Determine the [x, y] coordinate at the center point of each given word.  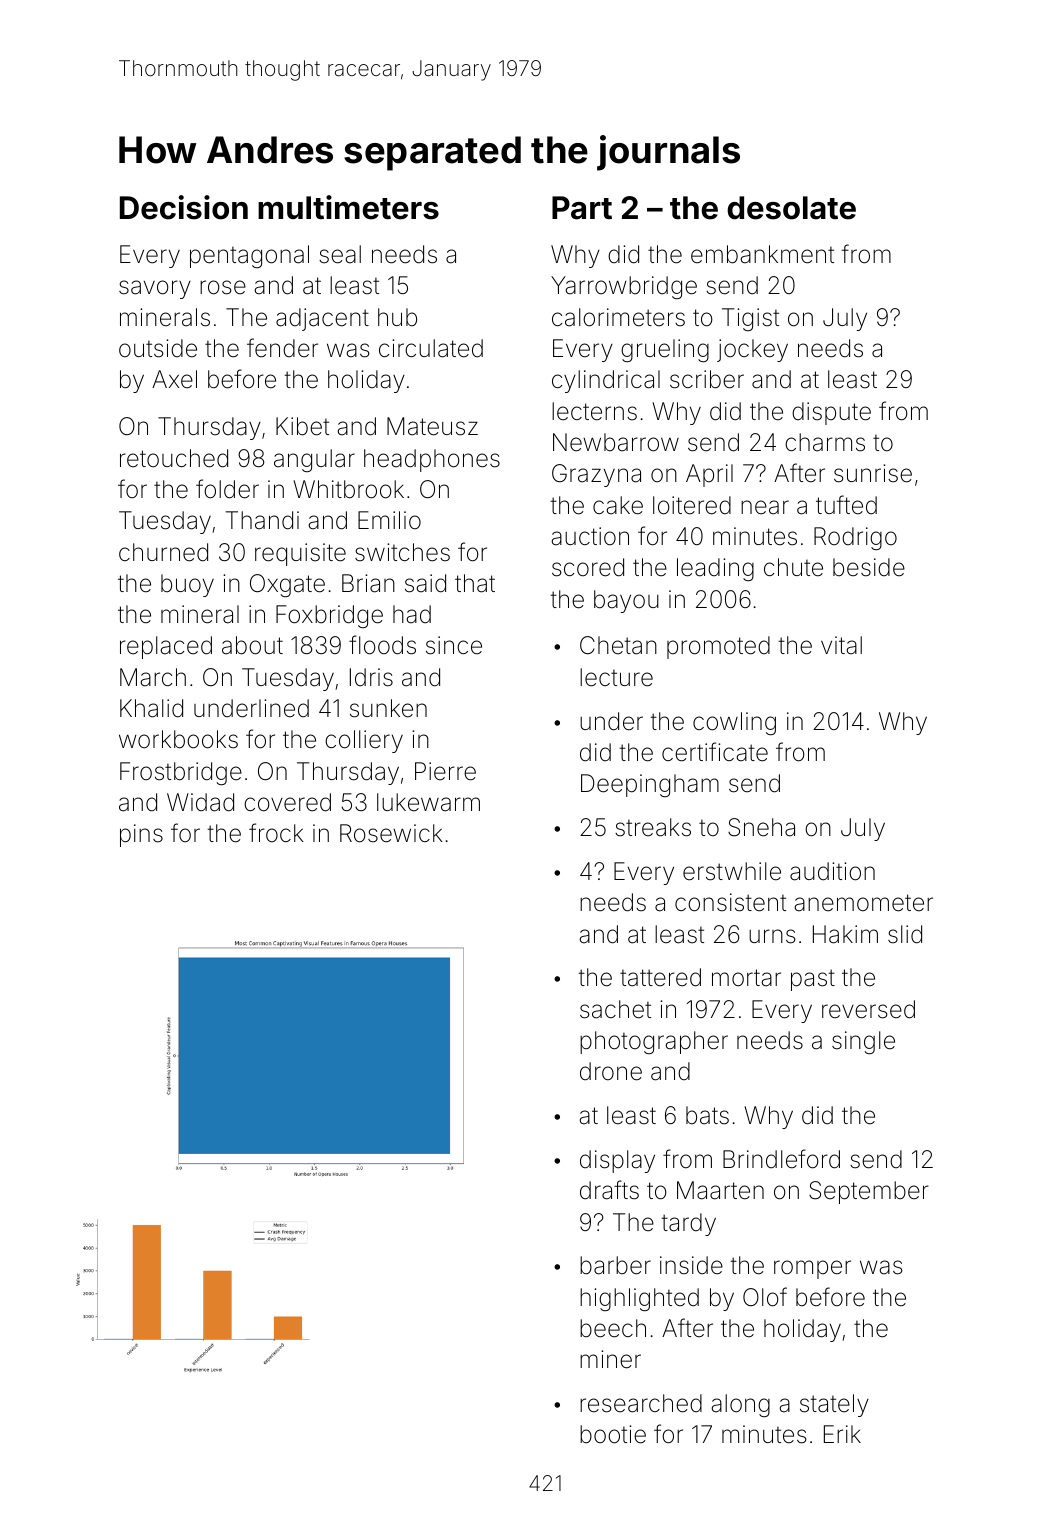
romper [812, 1269]
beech [613, 1328]
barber [615, 1265]
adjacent [322, 319]
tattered [660, 977]
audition [832, 871]
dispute [831, 413]
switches [402, 552]
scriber [707, 379]
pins [141, 835]
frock [276, 833]
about [252, 645]
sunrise [873, 473]
